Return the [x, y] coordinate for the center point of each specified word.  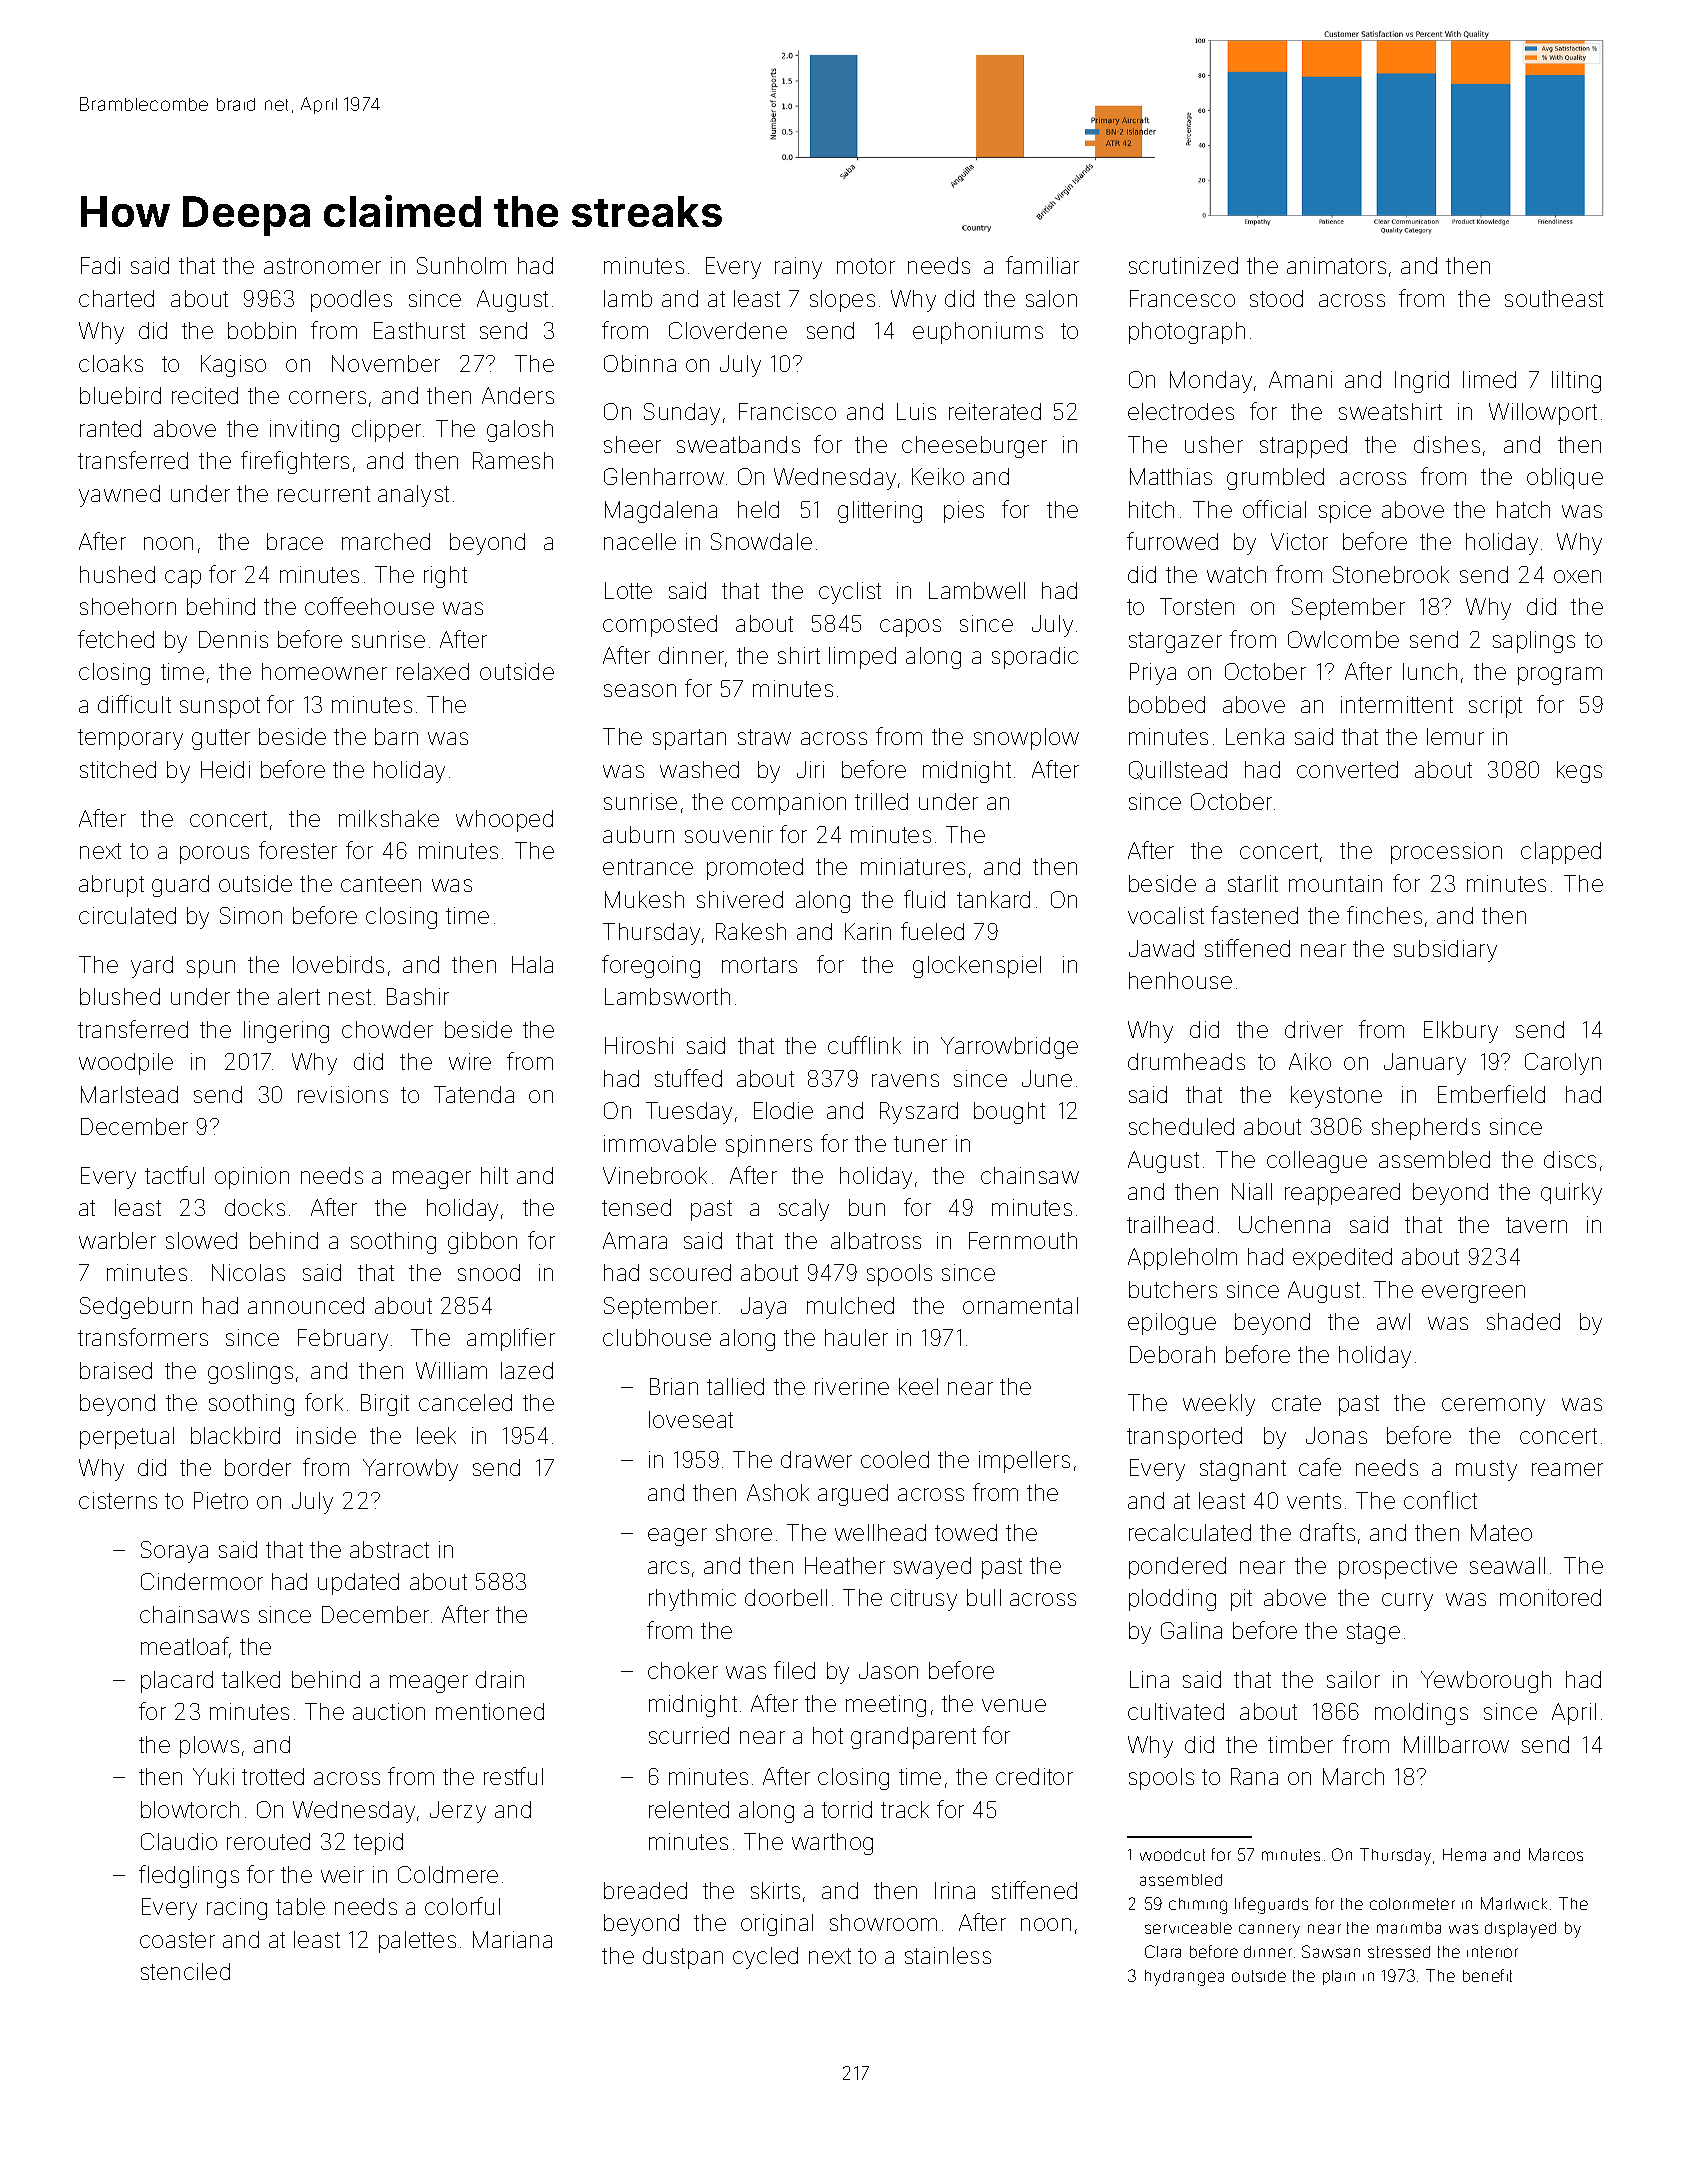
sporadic [1035, 658]
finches [1384, 915]
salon [1051, 298]
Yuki [213, 1776]
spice [1345, 512]
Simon [251, 915]
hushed [117, 574]
